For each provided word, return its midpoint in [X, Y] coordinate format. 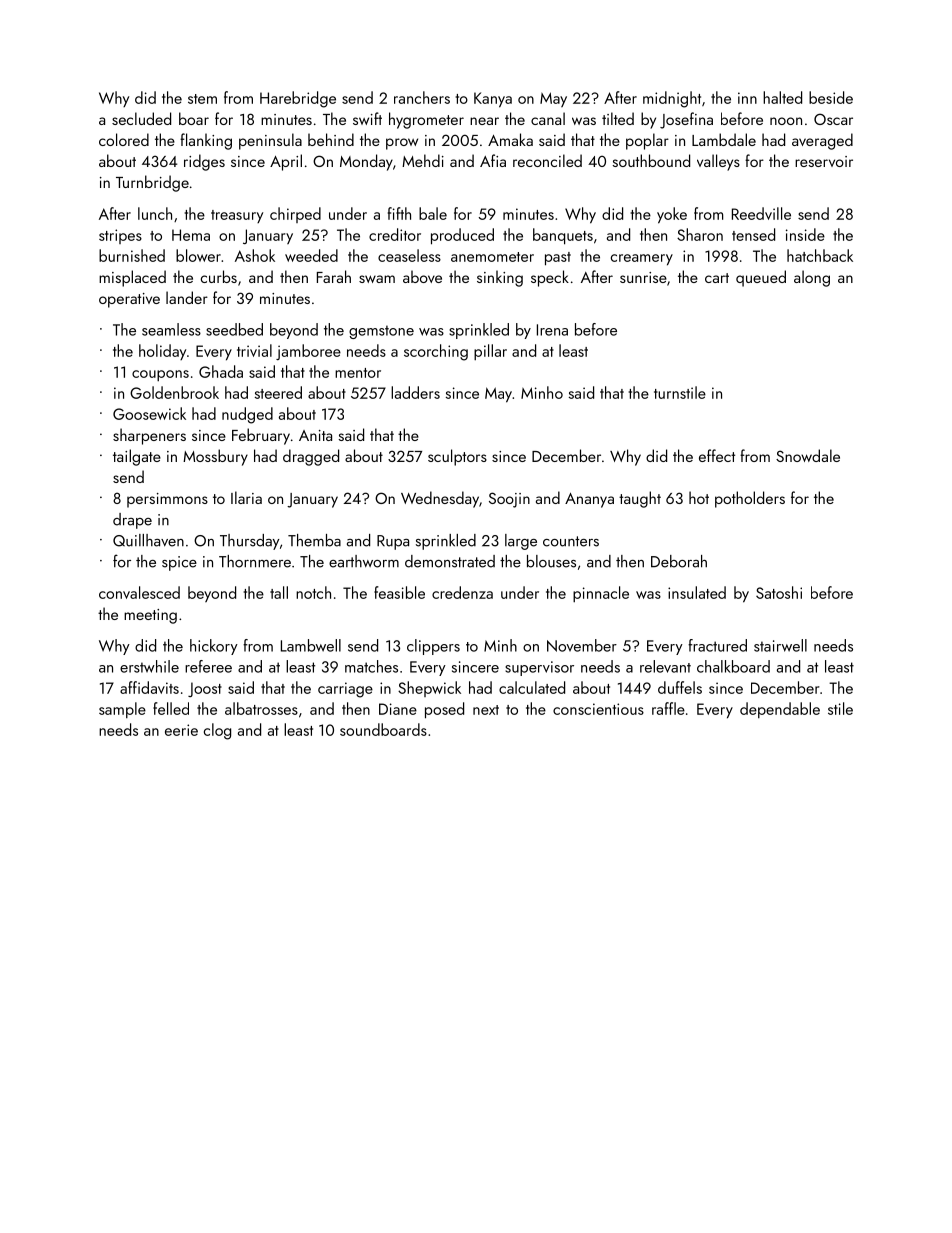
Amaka [510, 139]
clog [217, 731]
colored [124, 139]
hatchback [820, 255]
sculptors [457, 457]
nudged [247, 415]
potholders [750, 499]
